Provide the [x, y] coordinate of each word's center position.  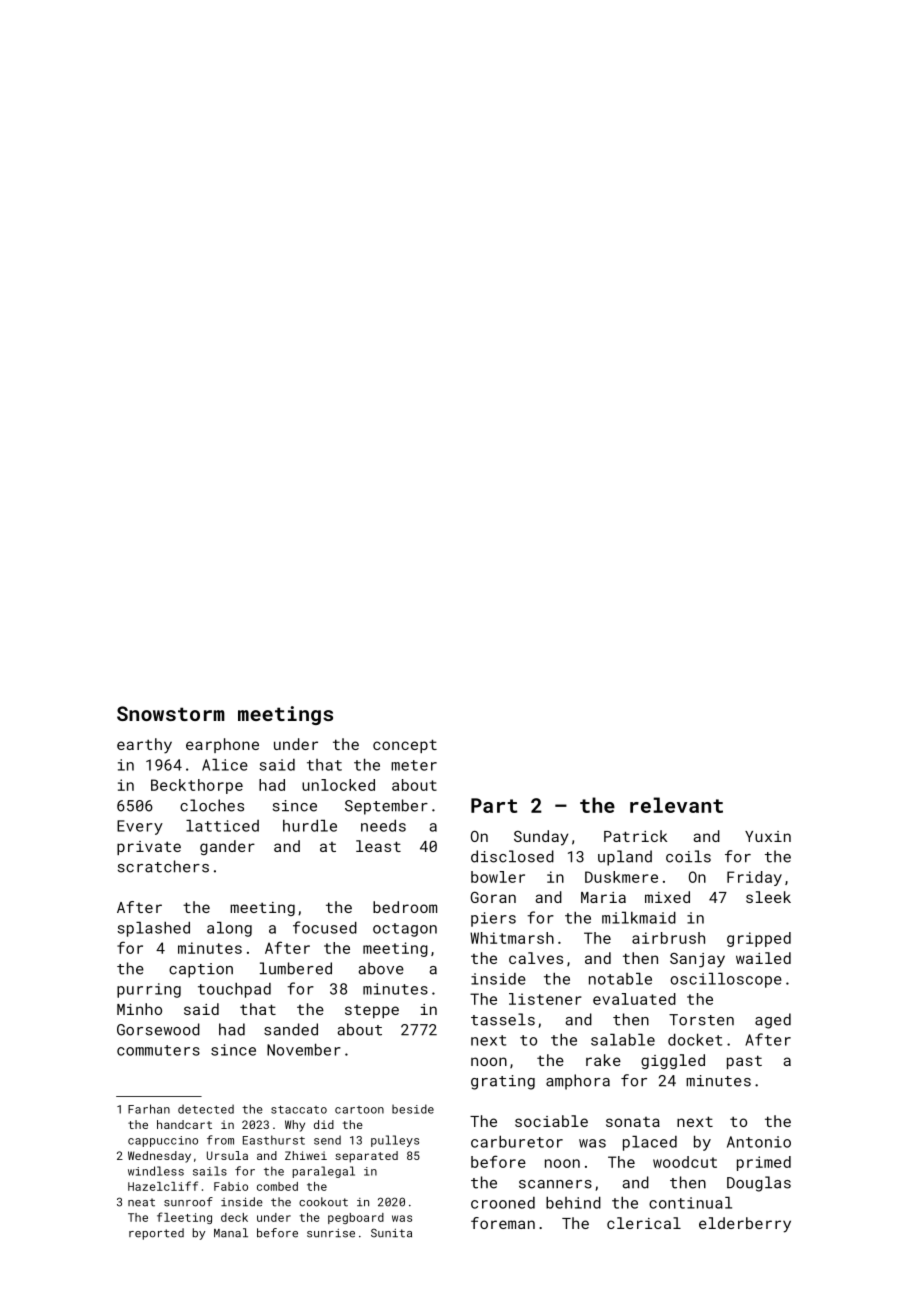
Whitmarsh [512, 938]
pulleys [395, 1141]
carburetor [517, 1142]
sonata [633, 1122]
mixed [667, 897]
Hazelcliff [163, 1186]
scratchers [163, 866]
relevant [676, 805]
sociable [551, 1121]
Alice [225, 765]
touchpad [234, 990]
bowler [498, 877]
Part [494, 805]
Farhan [149, 1109]
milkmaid [639, 918]
